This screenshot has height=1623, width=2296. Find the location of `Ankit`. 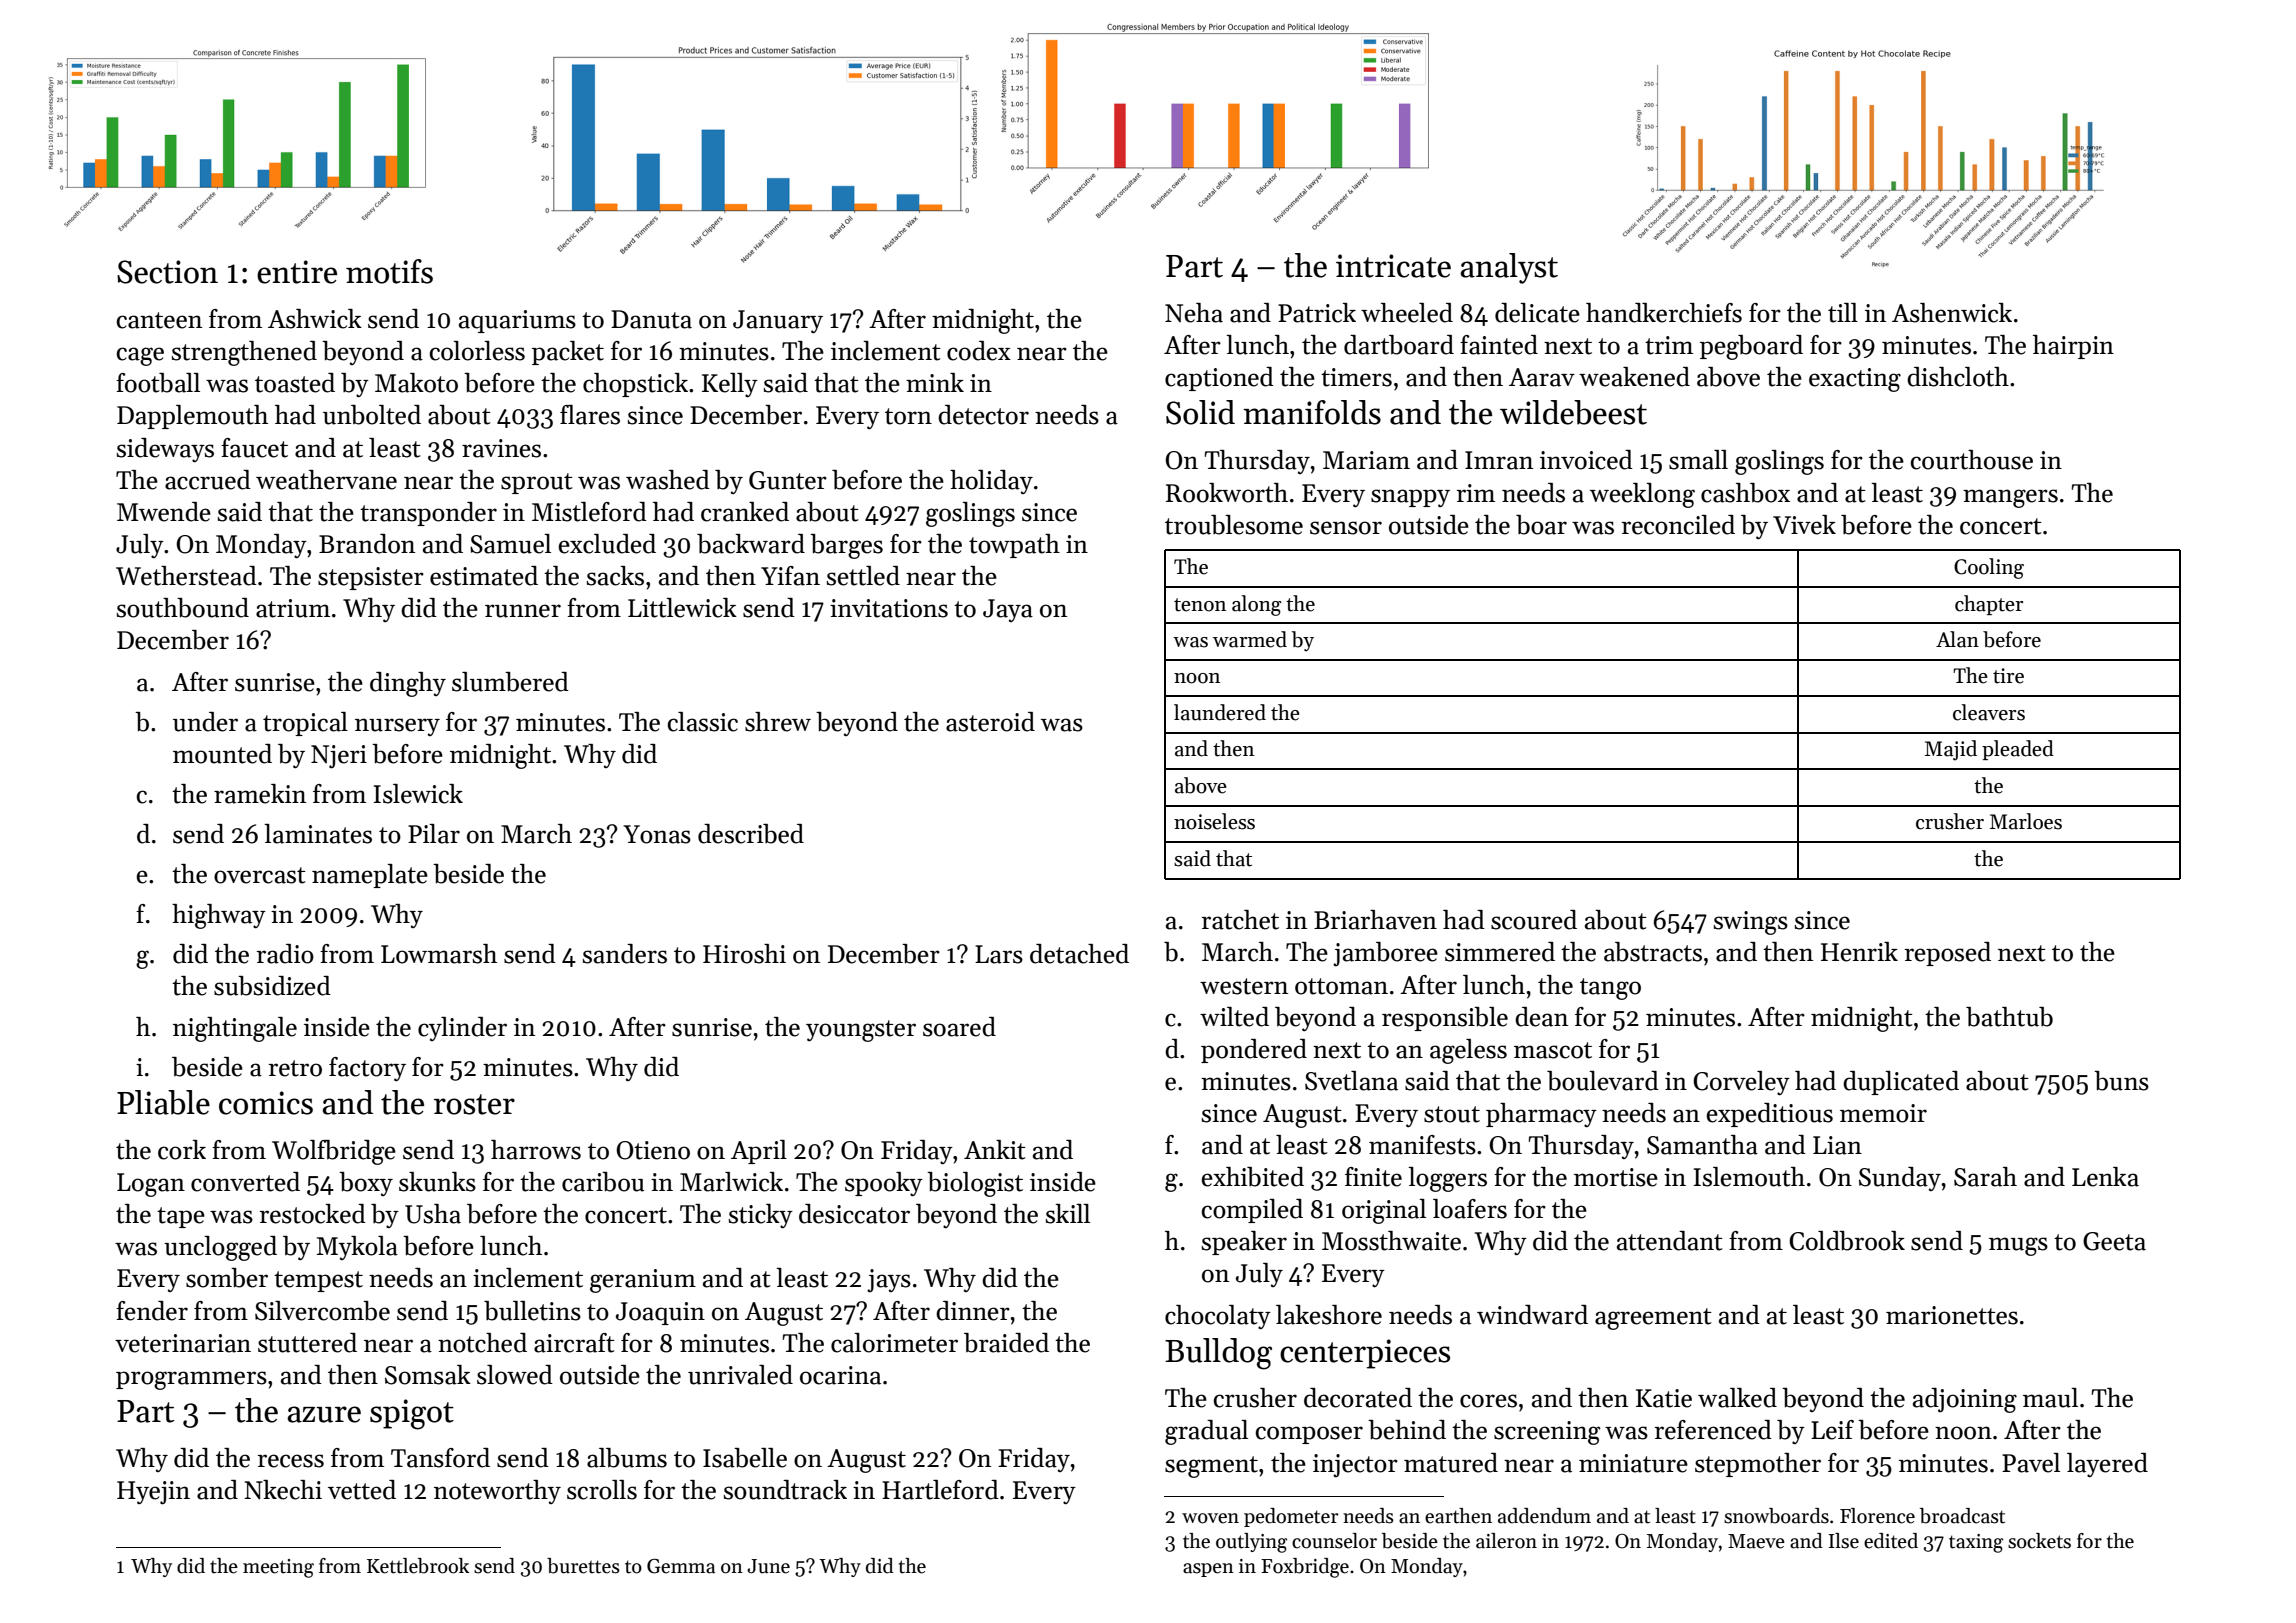

Ankit is located at coordinates (995, 1150).
